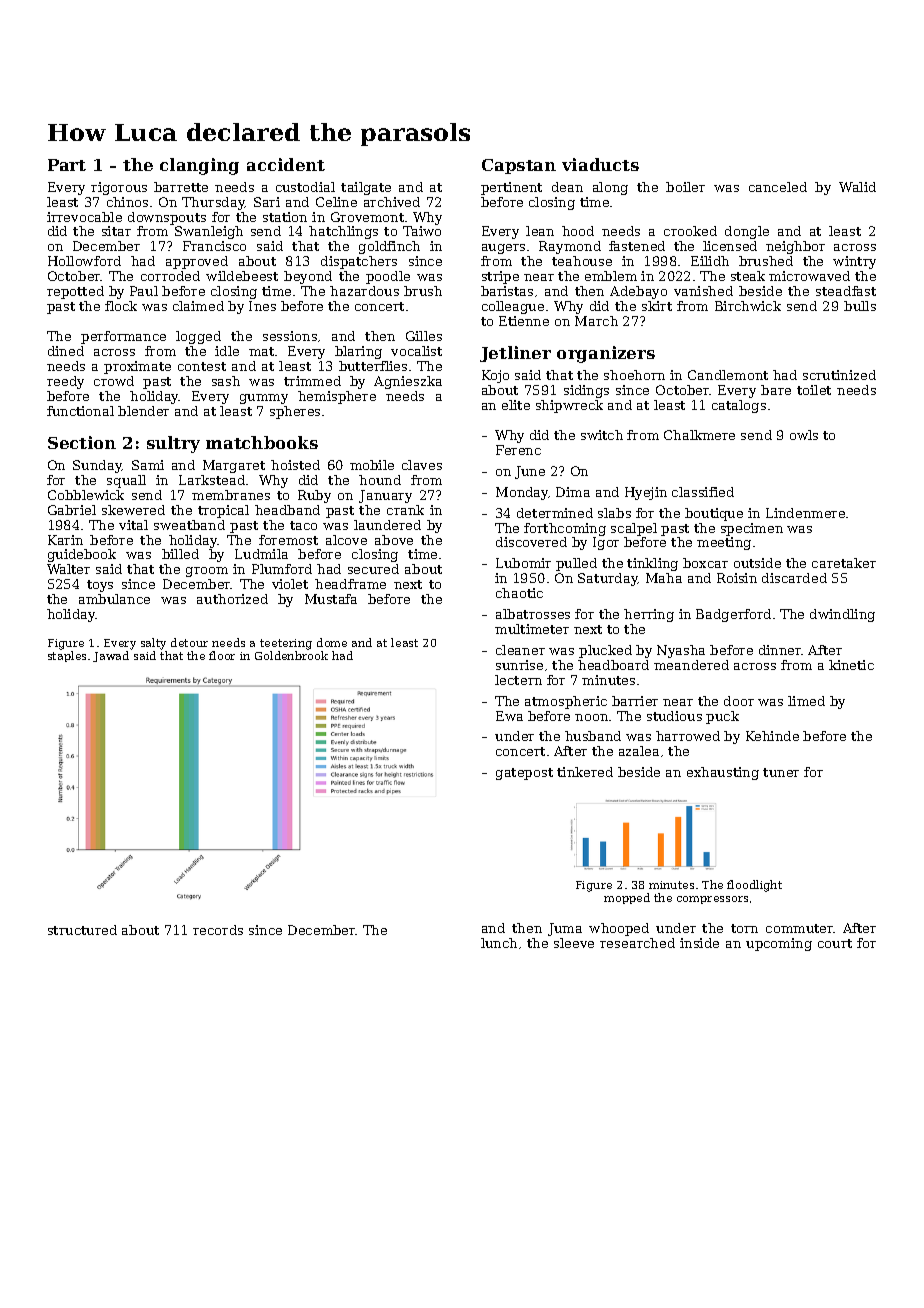 The height and width of the image is (1308, 924). Describe the element at coordinates (860, 306) in the image. I see `bulls` at that location.
